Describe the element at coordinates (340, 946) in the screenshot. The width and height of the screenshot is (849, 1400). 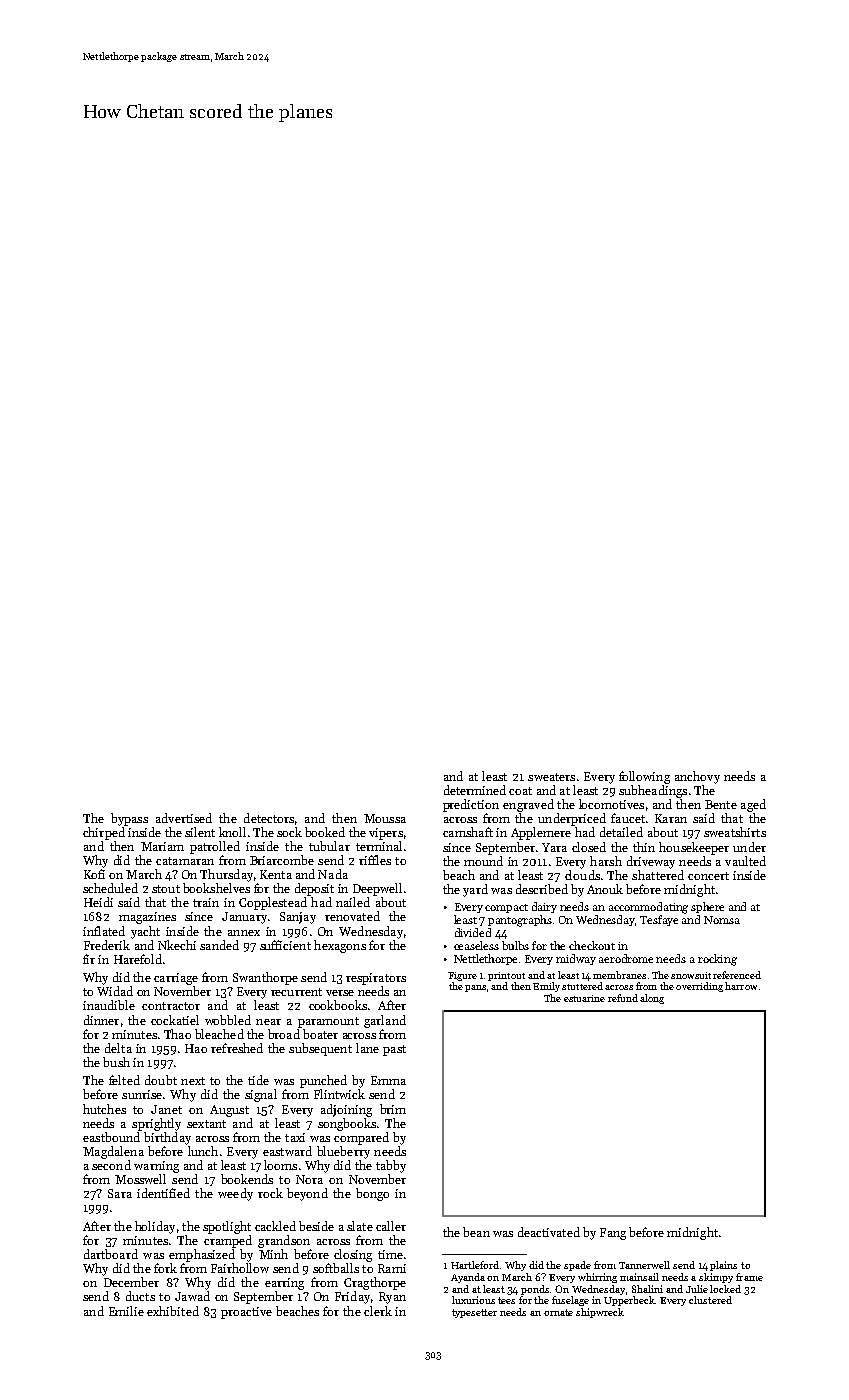
I see `hexagons` at that location.
